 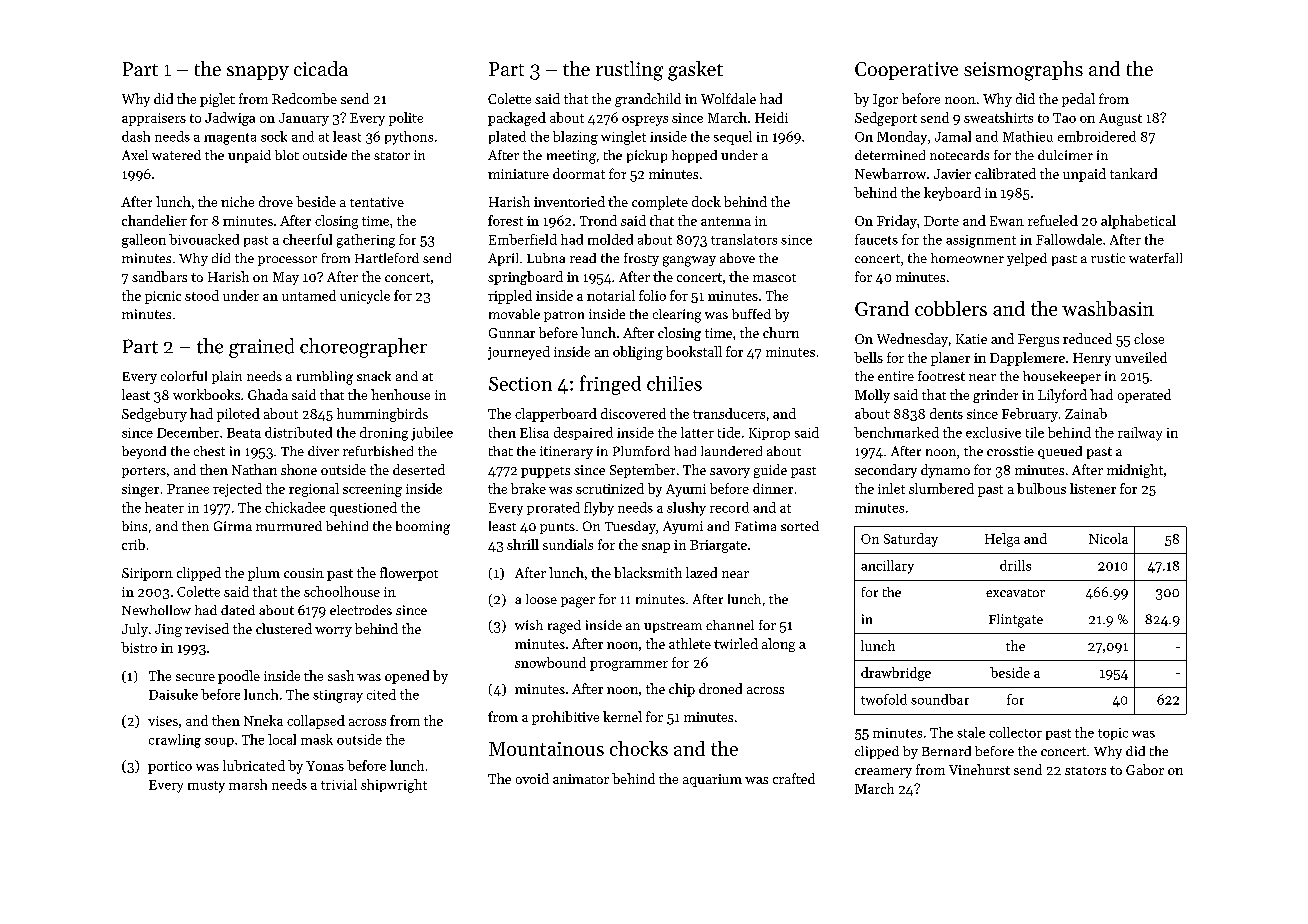 What do you see at coordinates (581, 779) in the image?
I see `animator` at bounding box center [581, 779].
